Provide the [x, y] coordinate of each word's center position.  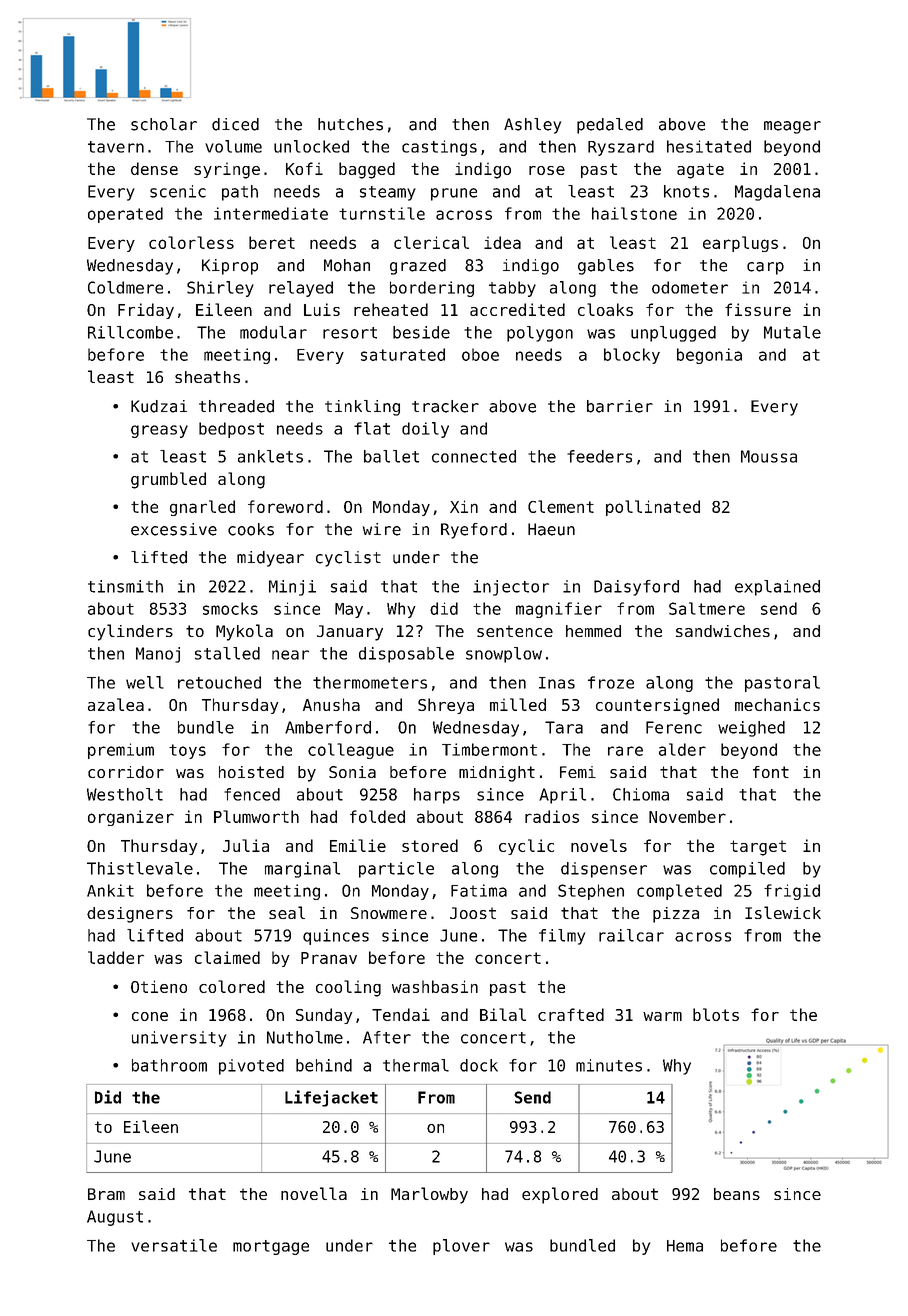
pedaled [610, 126]
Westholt [125, 794]
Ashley [532, 126]
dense [154, 168]
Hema [685, 1246]
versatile [174, 1245]
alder [682, 749]
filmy [562, 937]
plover [461, 1247]
